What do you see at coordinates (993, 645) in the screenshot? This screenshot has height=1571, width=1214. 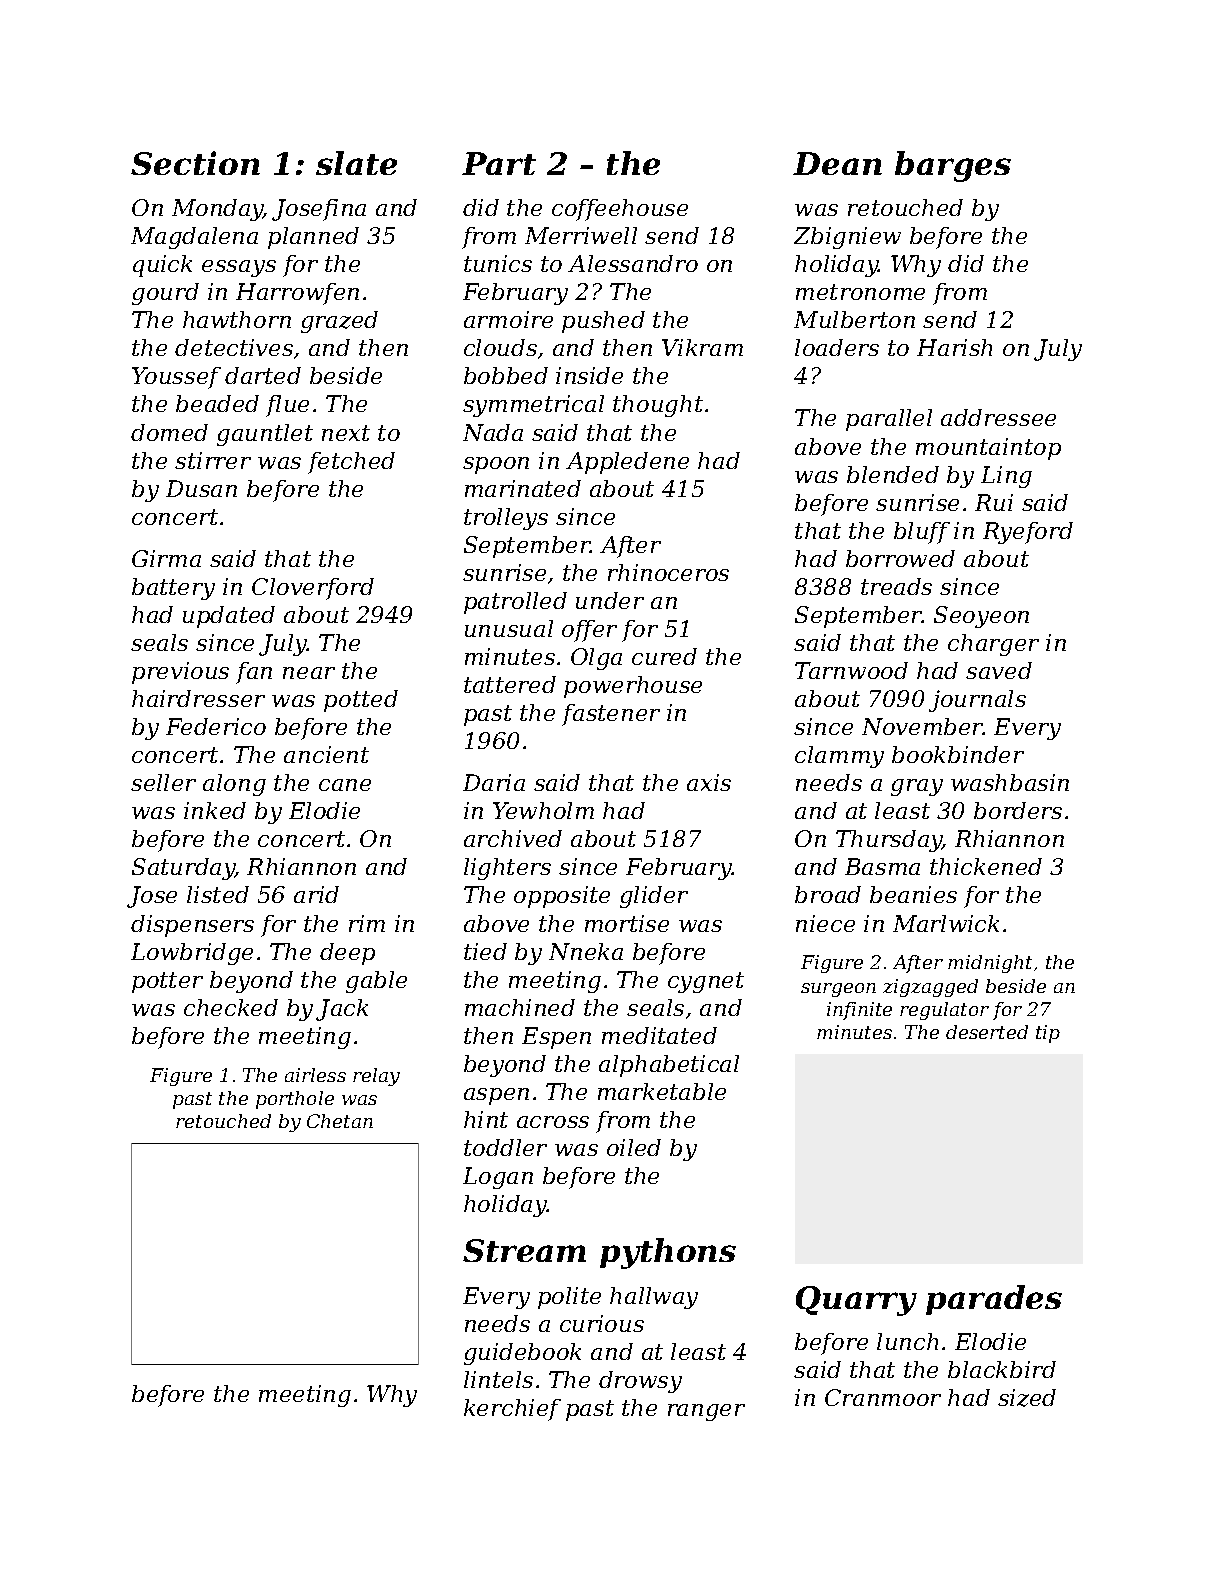 I see `charger` at bounding box center [993, 645].
